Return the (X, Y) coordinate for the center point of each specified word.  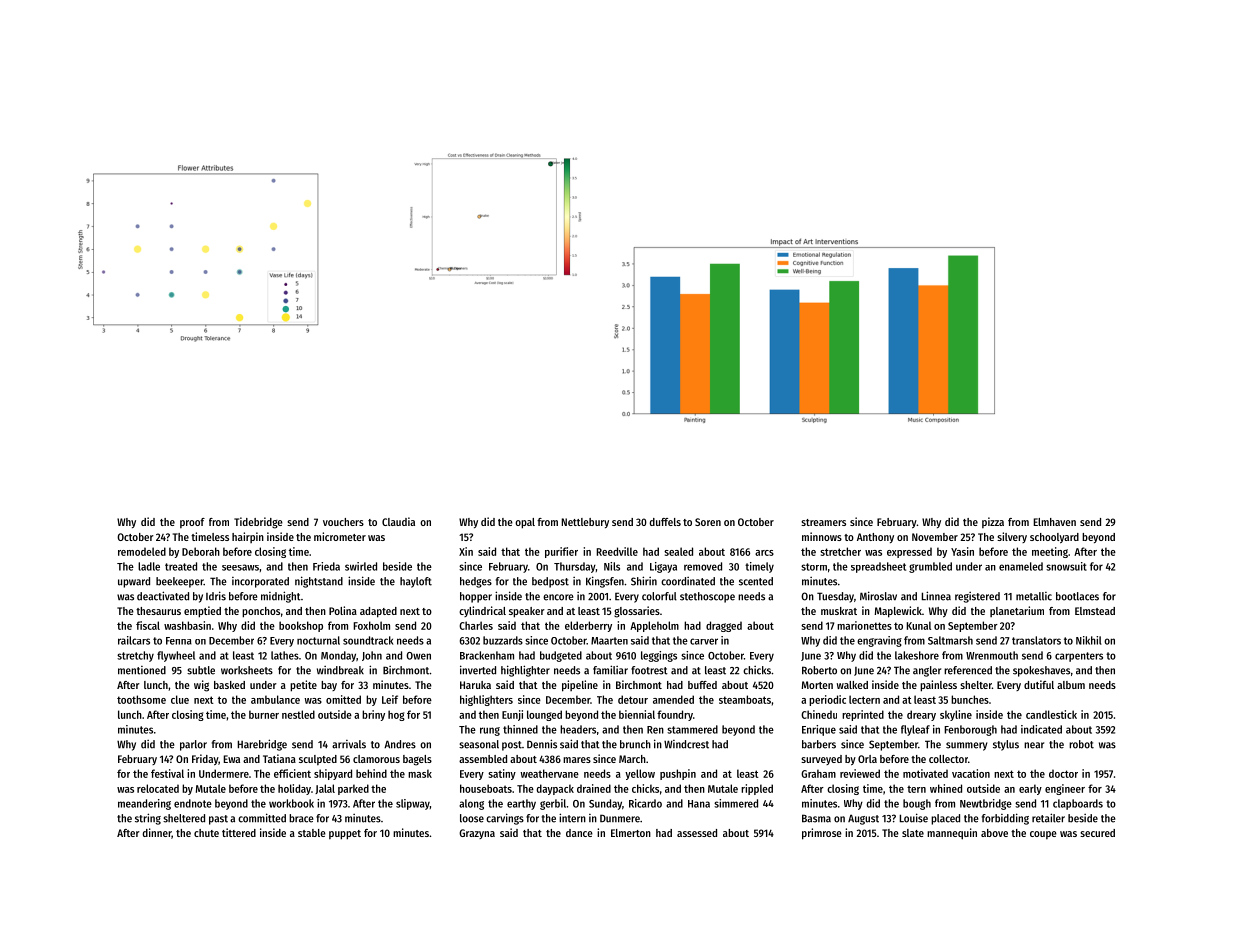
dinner (157, 833)
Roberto (819, 670)
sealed (678, 551)
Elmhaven (1054, 522)
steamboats (745, 699)
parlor (193, 745)
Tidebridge (258, 523)
